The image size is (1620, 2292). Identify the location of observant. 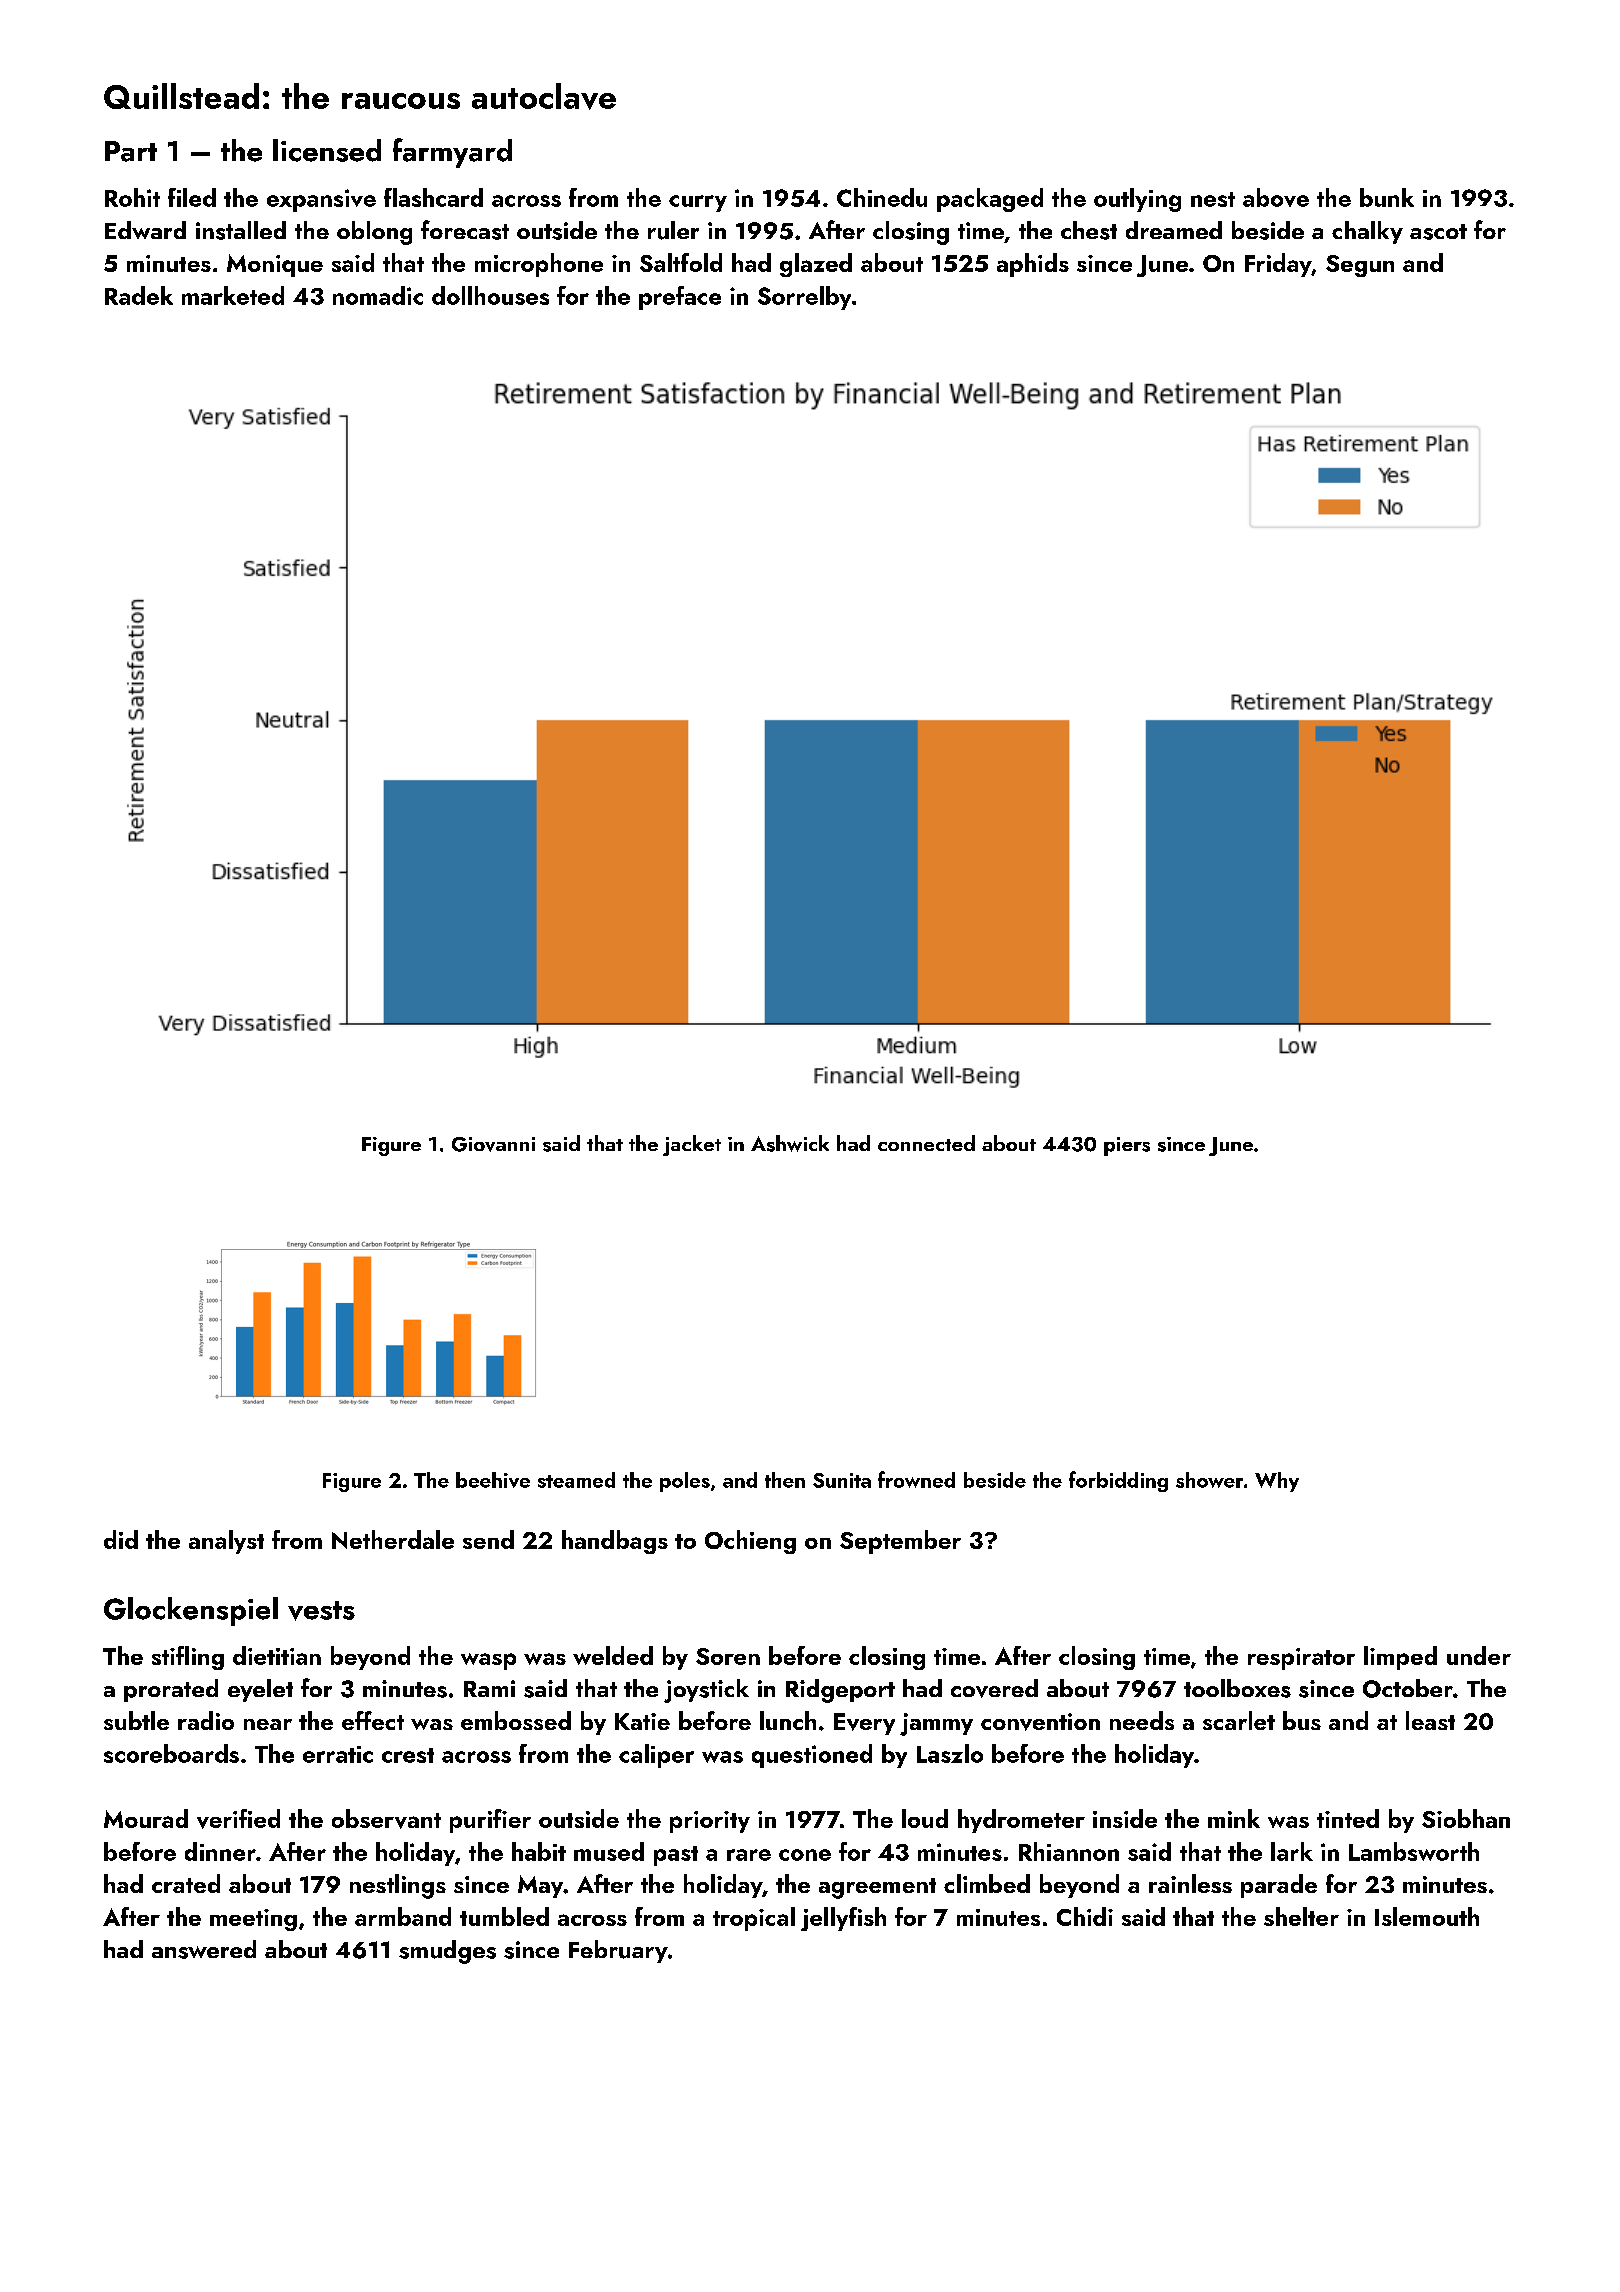
(386, 1819).
